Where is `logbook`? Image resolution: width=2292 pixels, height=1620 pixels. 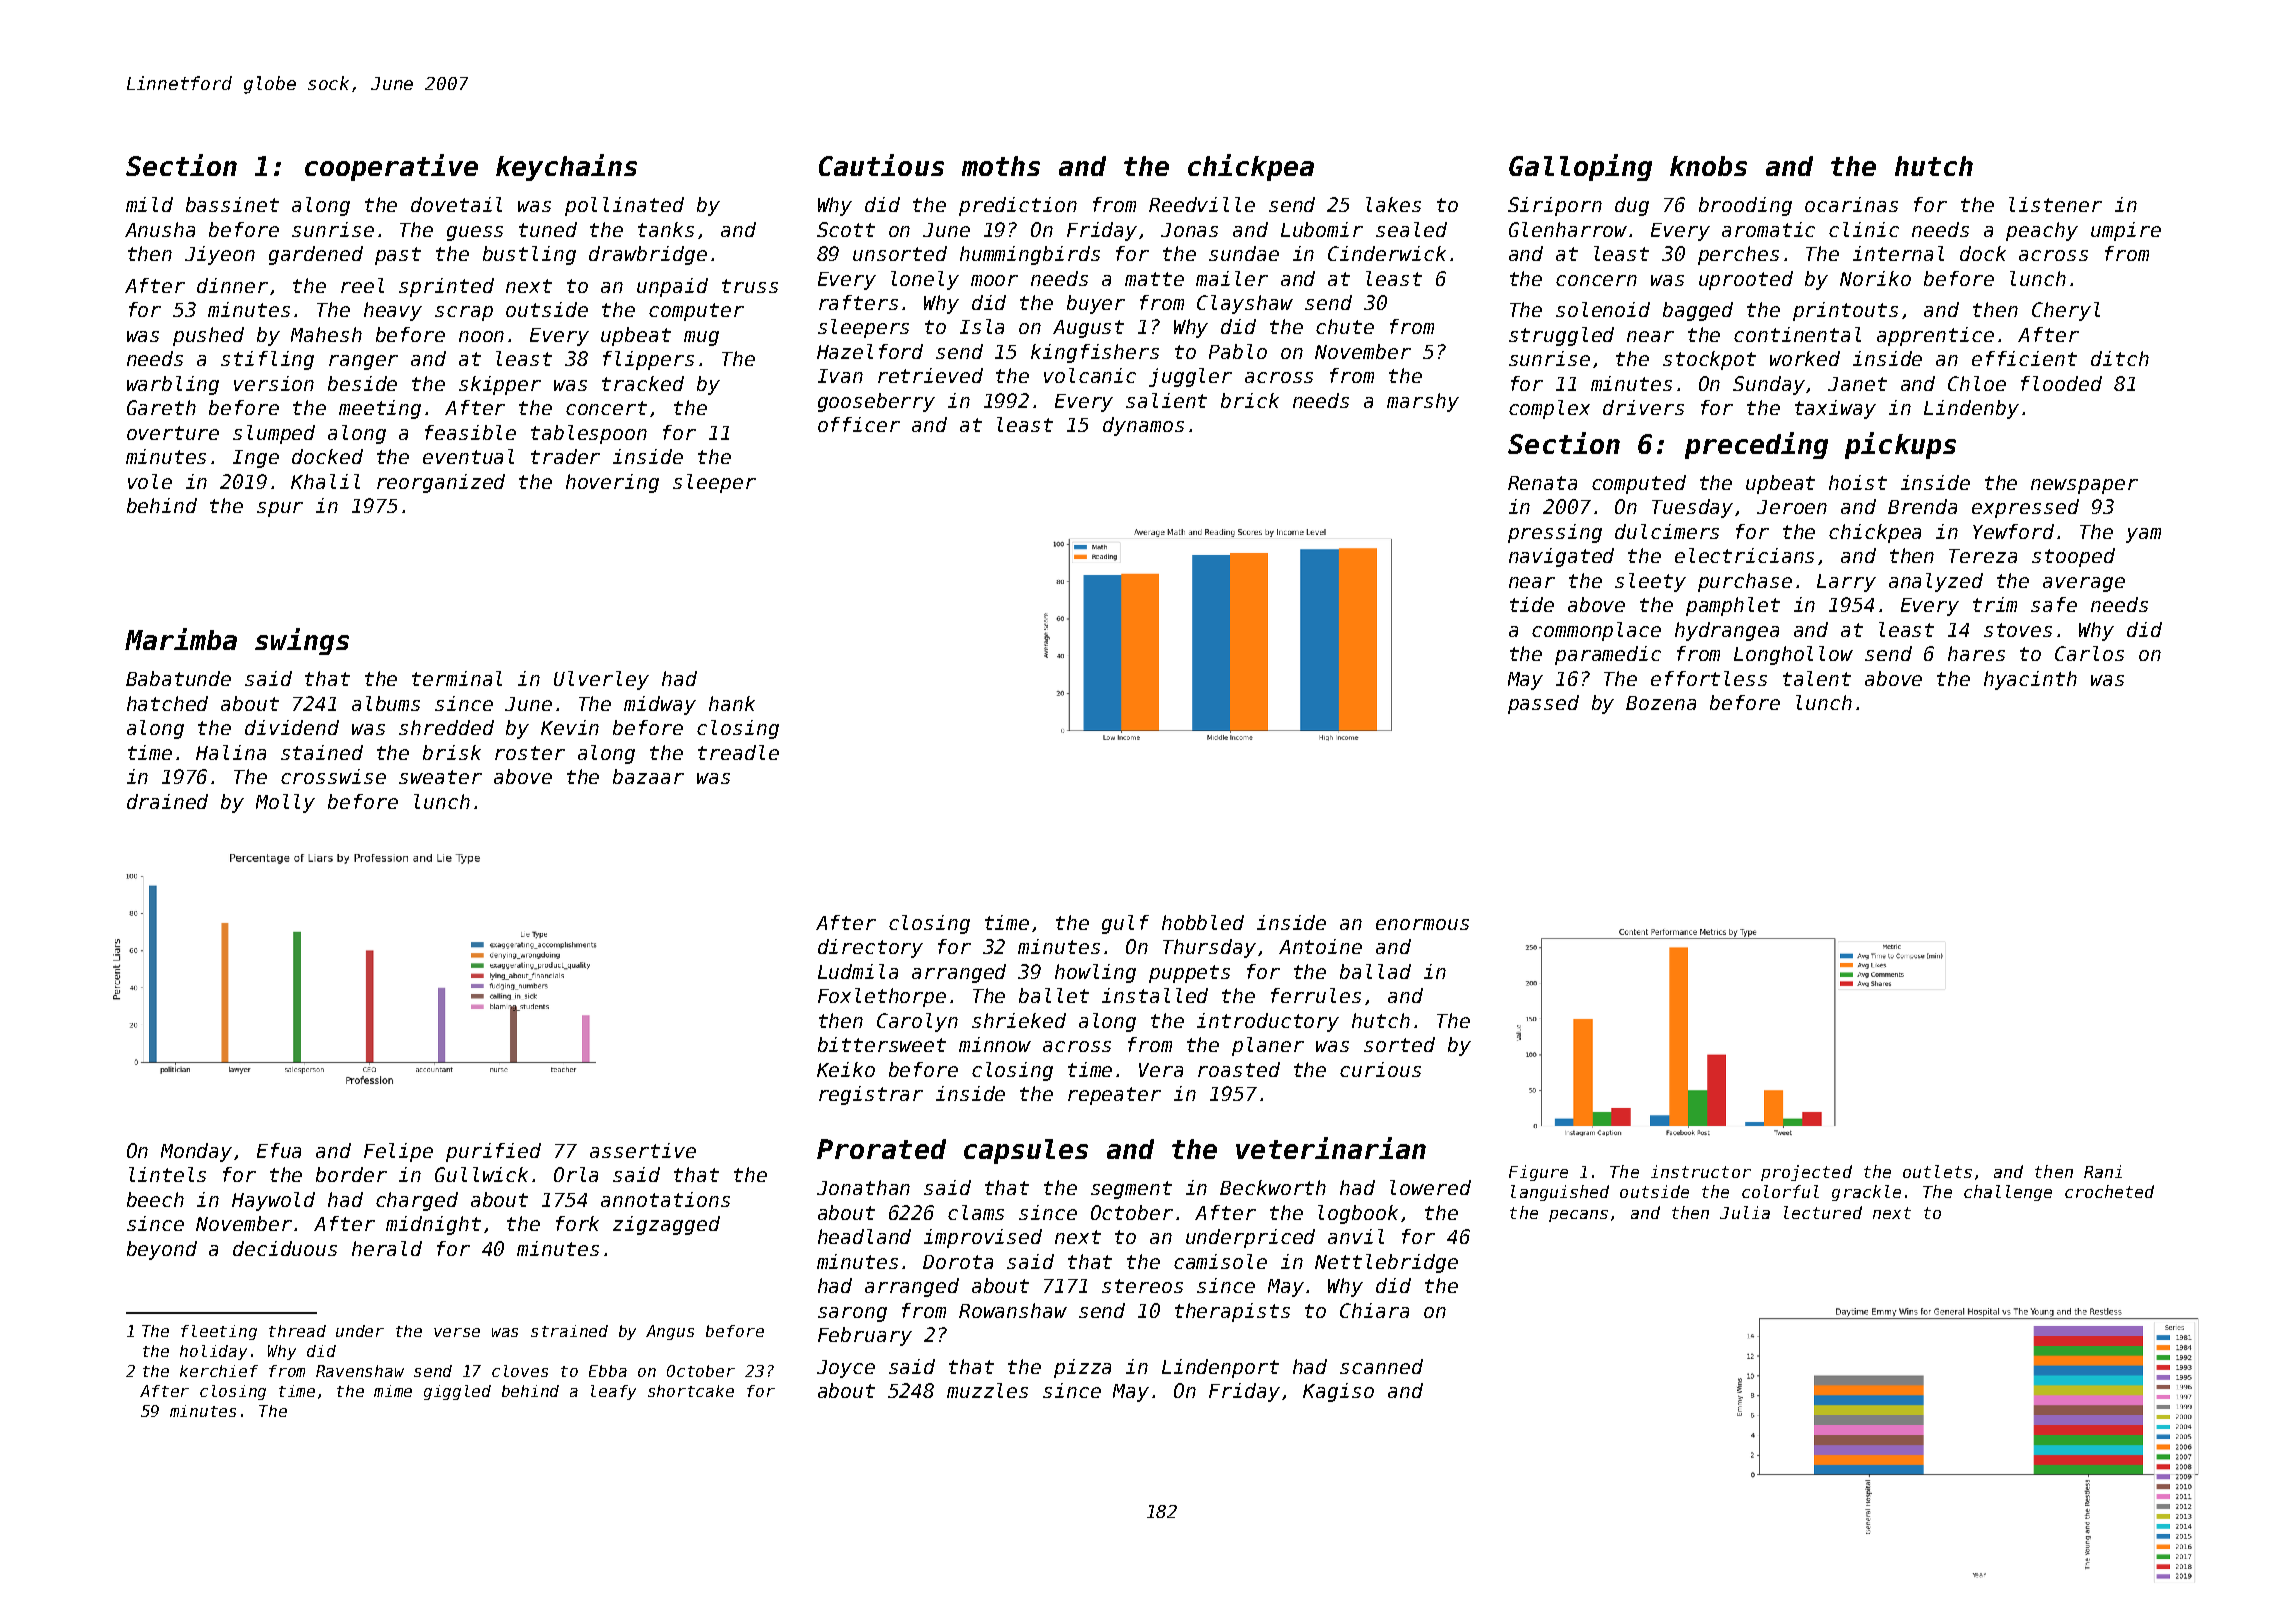 logbook is located at coordinates (1358, 1214).
